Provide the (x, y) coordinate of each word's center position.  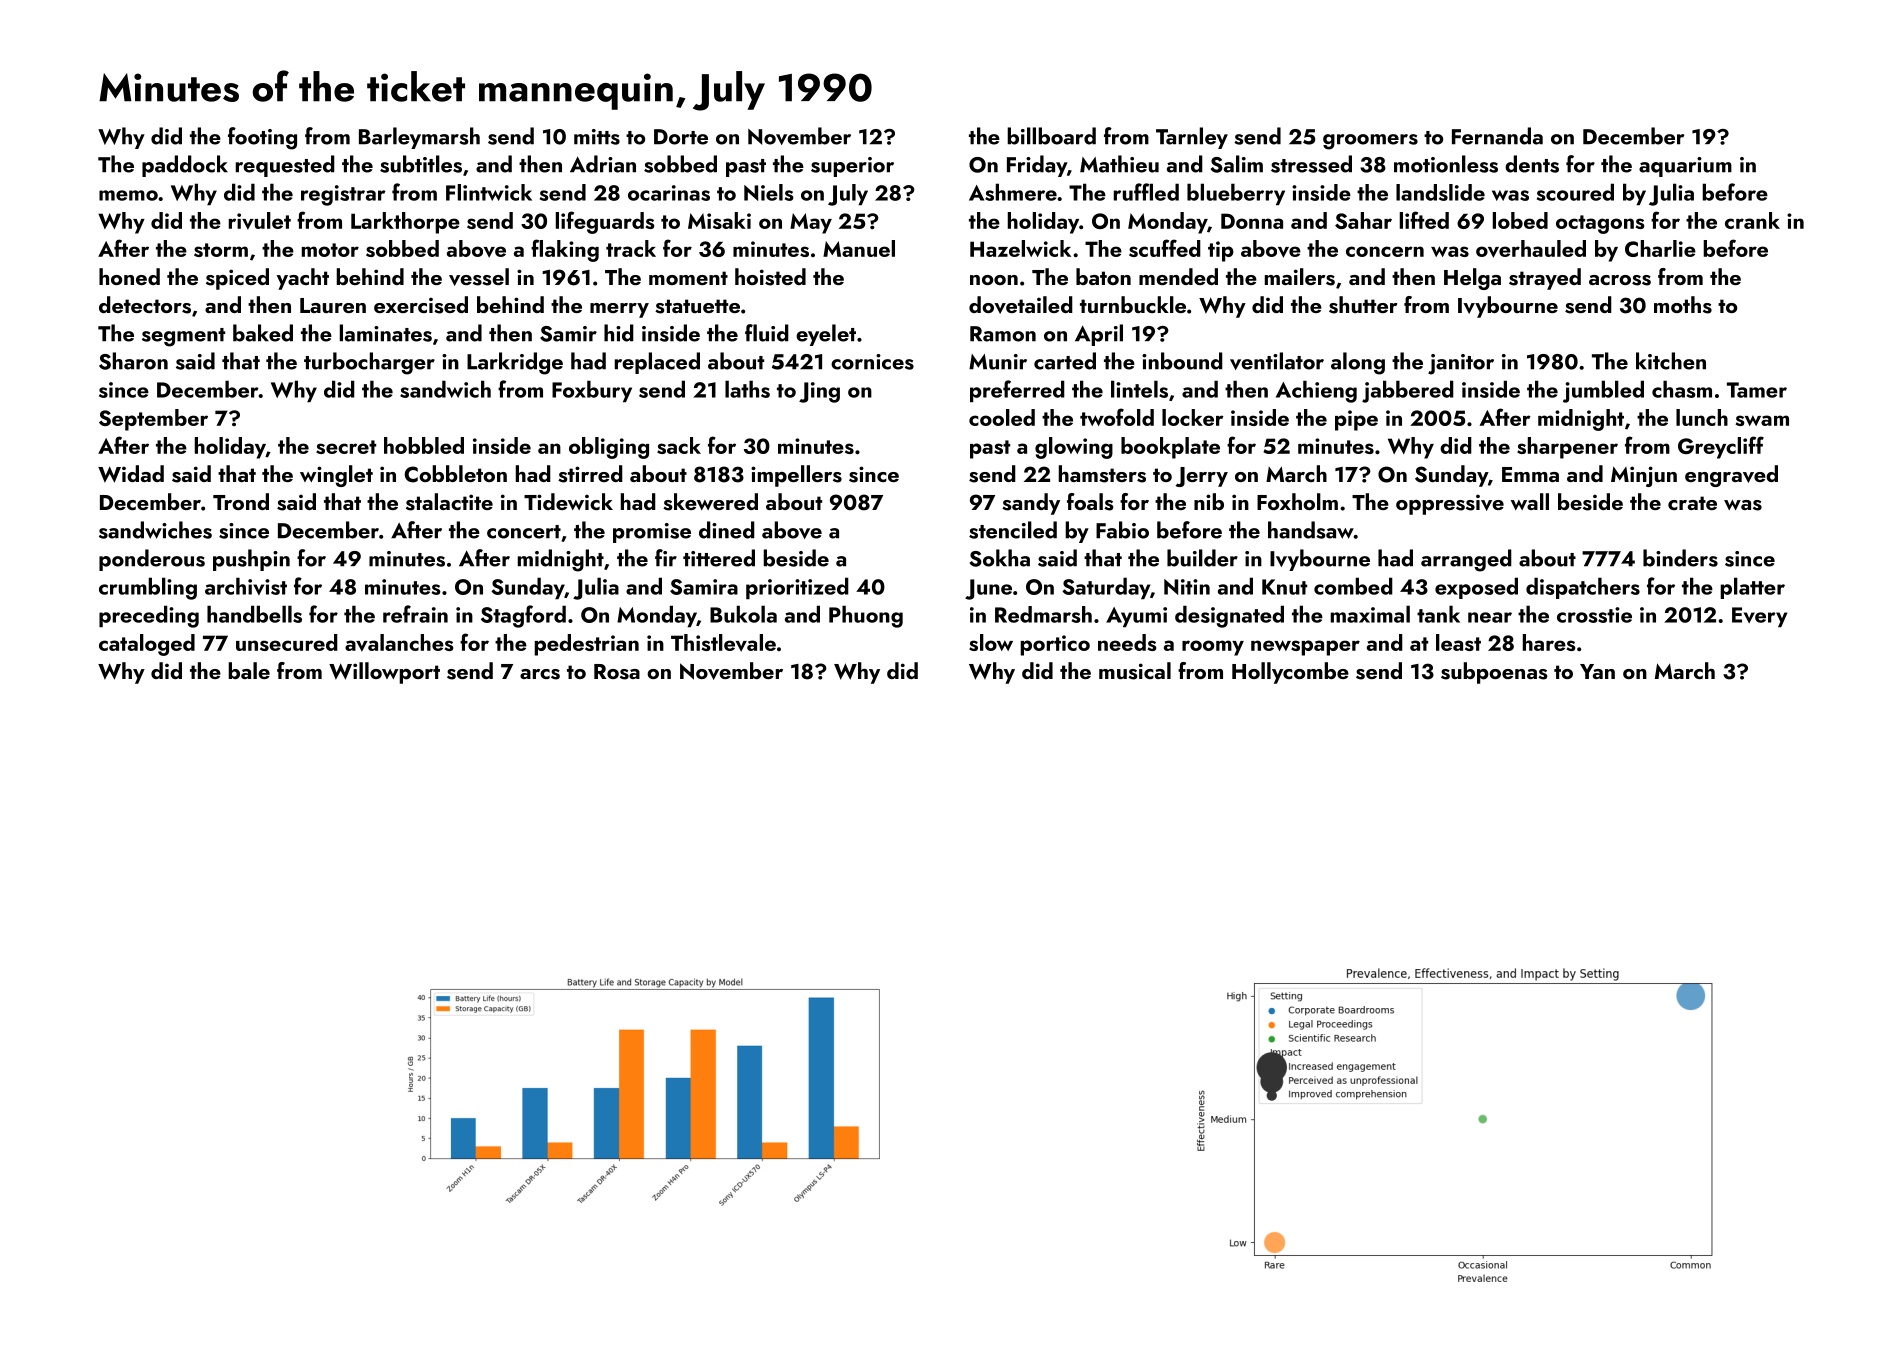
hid (619, 333)
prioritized (797, 588)
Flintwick (489, 192)
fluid (767, 333)
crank (1752, 220)
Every (1759, 617)
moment (688, 278)
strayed (1545, 279)
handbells (254, 614)
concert (524, 532)
